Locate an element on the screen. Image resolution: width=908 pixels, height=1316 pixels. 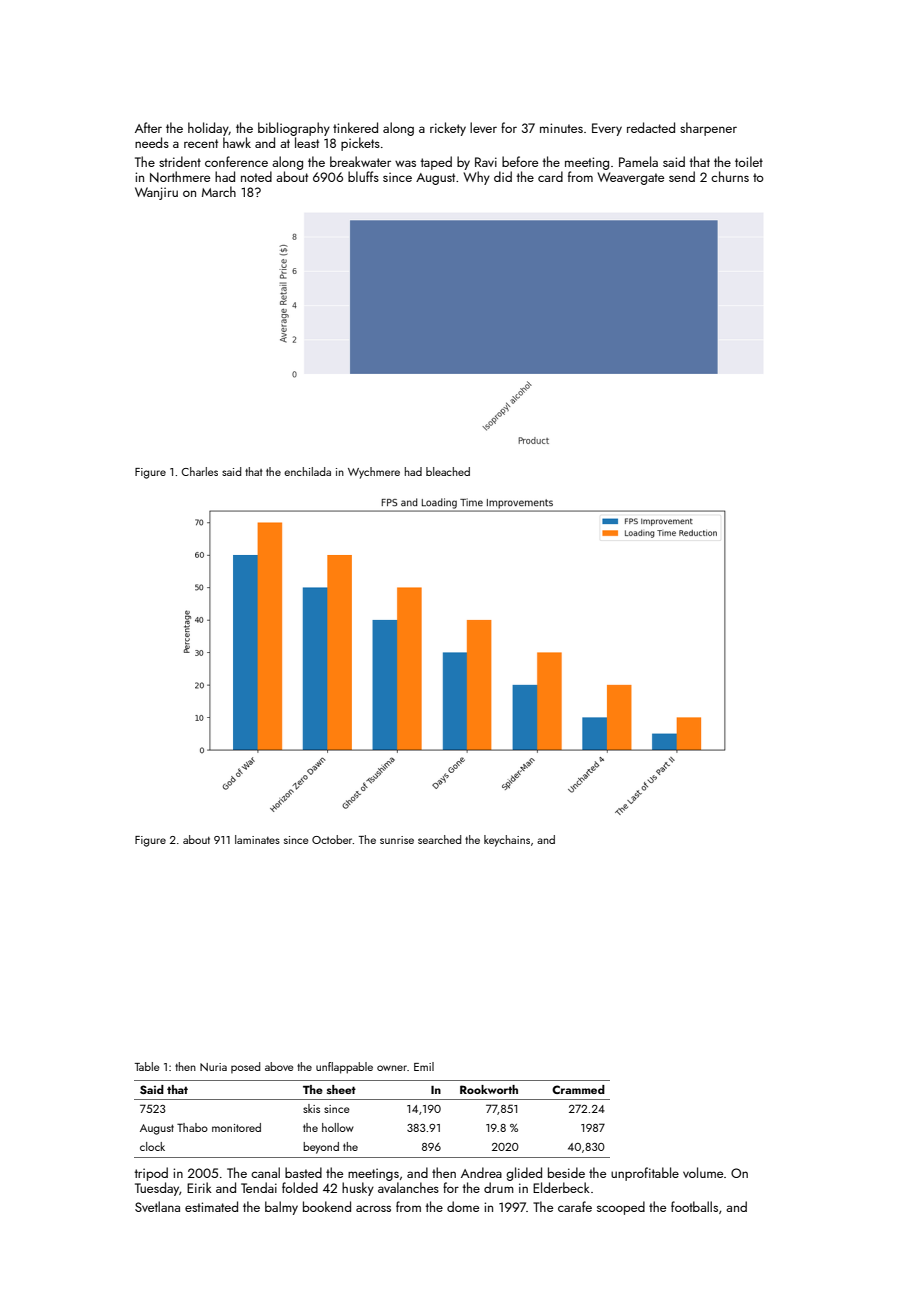
Charles is located at coordinates (199, 471).
